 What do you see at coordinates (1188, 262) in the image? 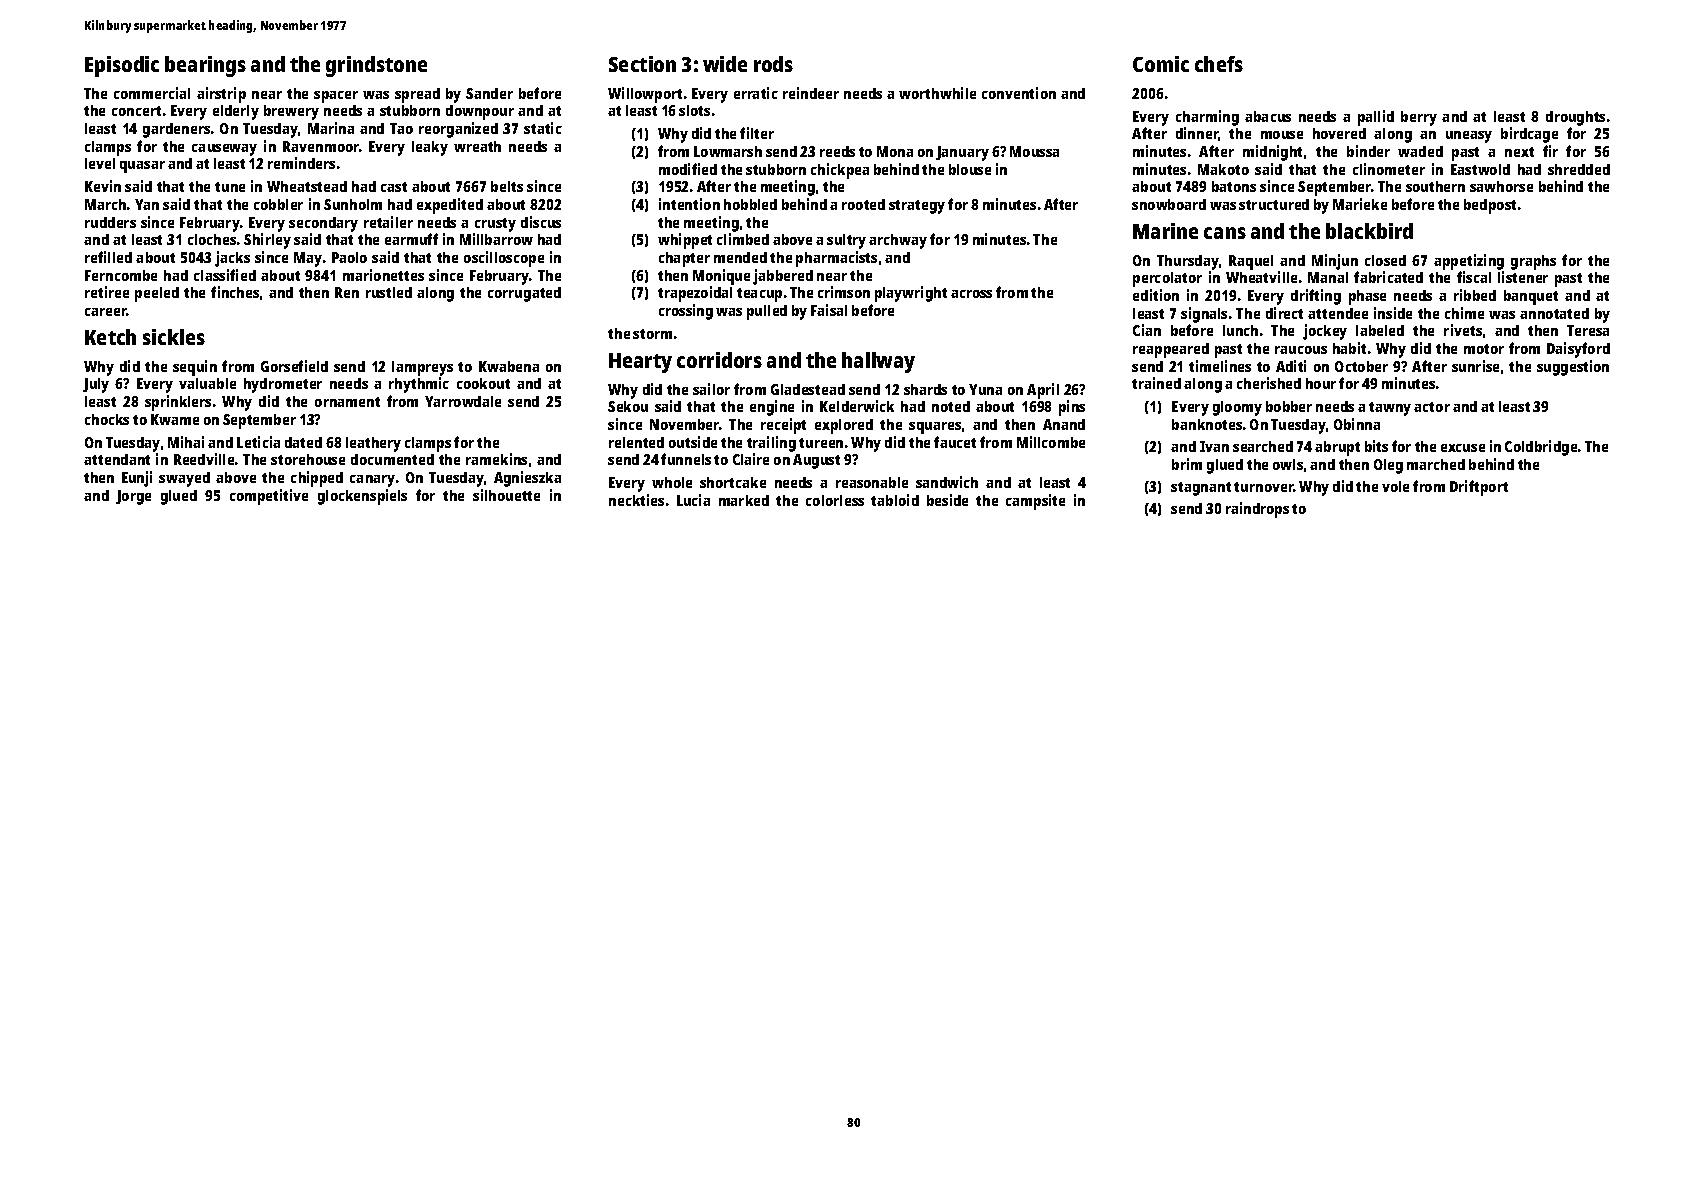
I see `Thursday` at bounding box center [1188, 262].
